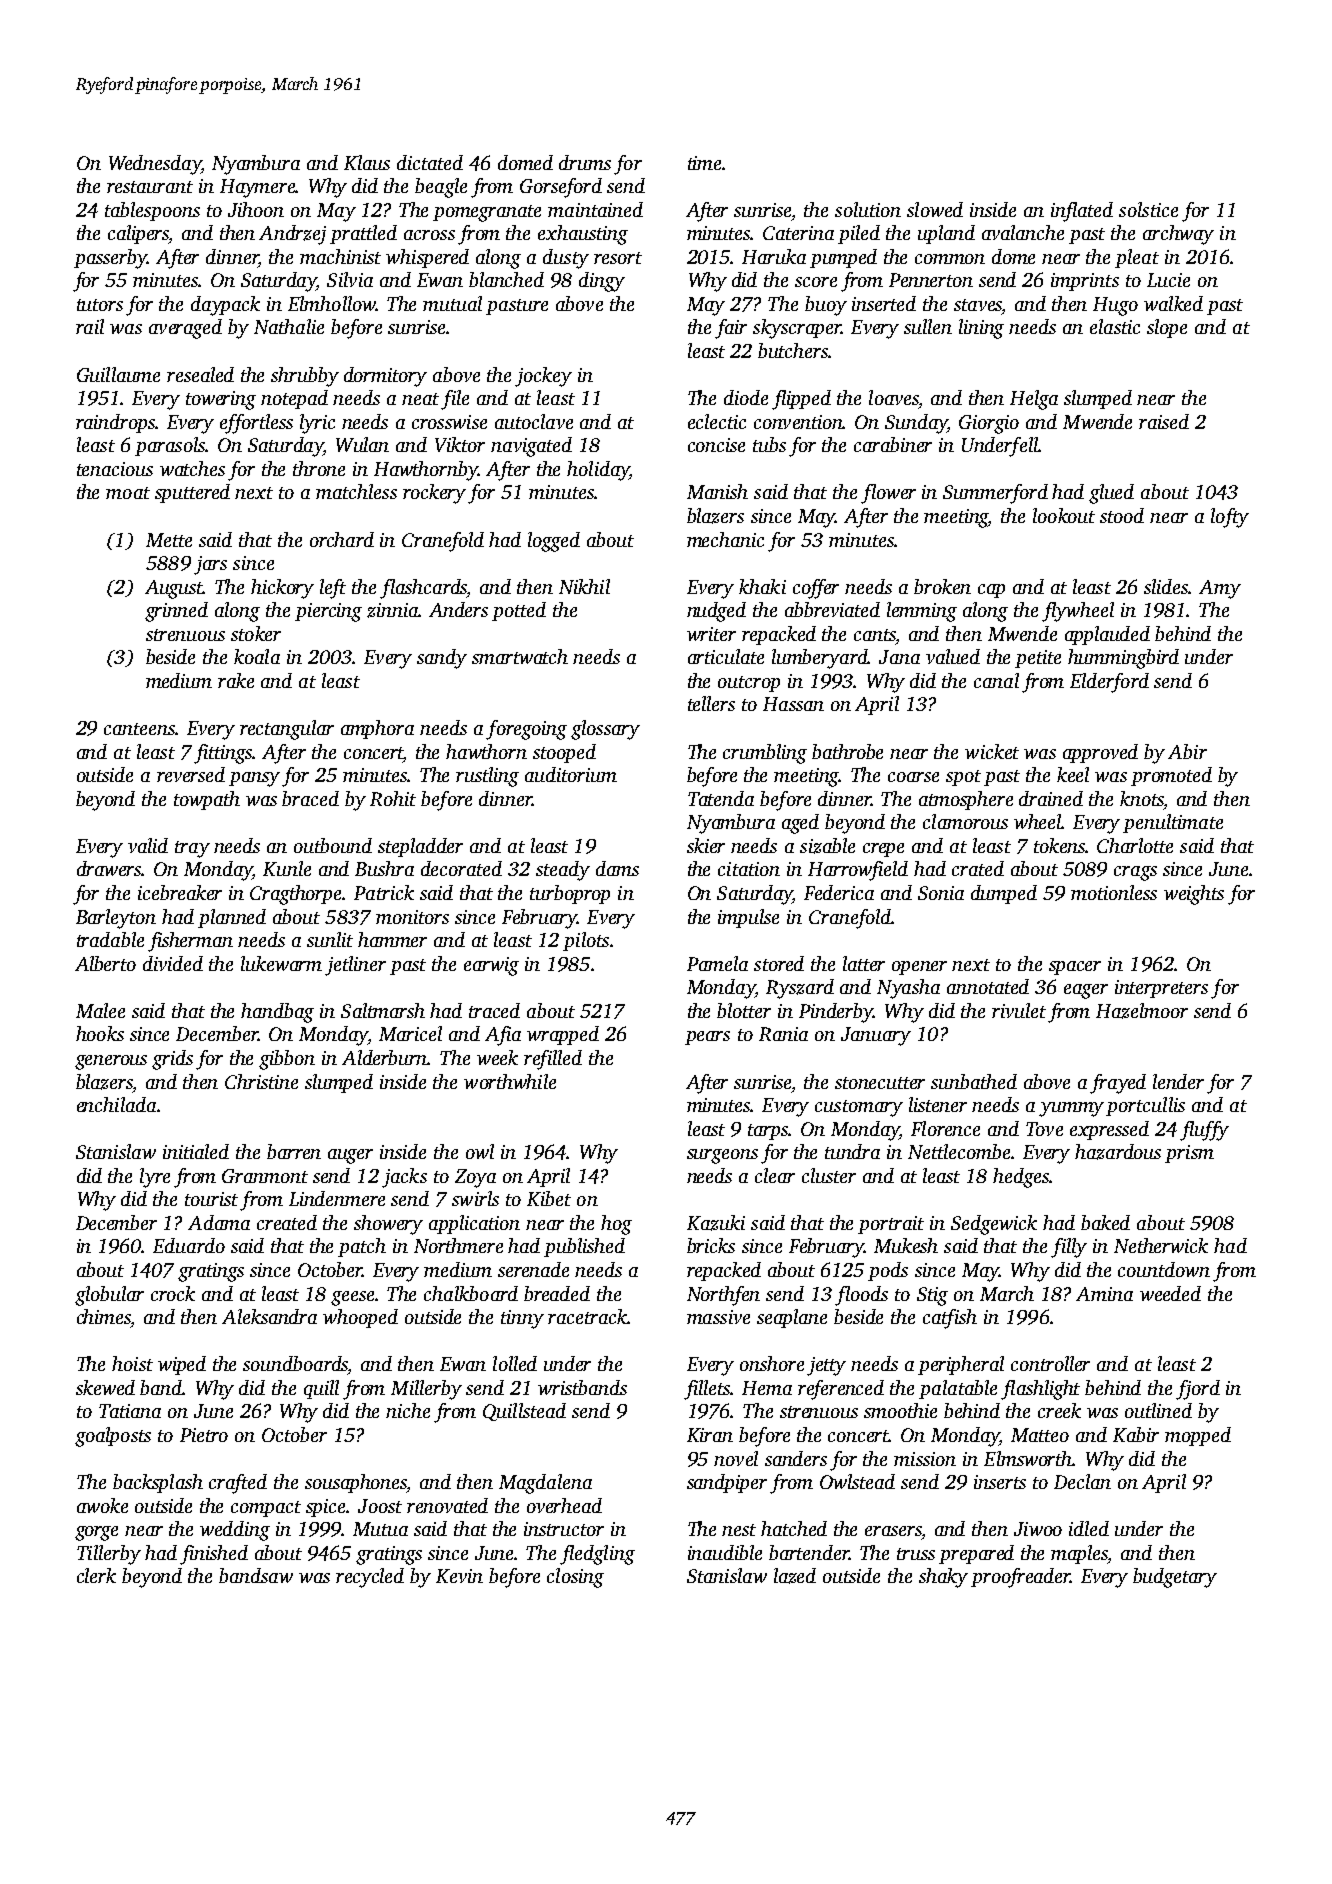  What do you see at coordinates (1148, 209) in the screenshot?
I see `solstice` at bounding box center [1148, 209].
